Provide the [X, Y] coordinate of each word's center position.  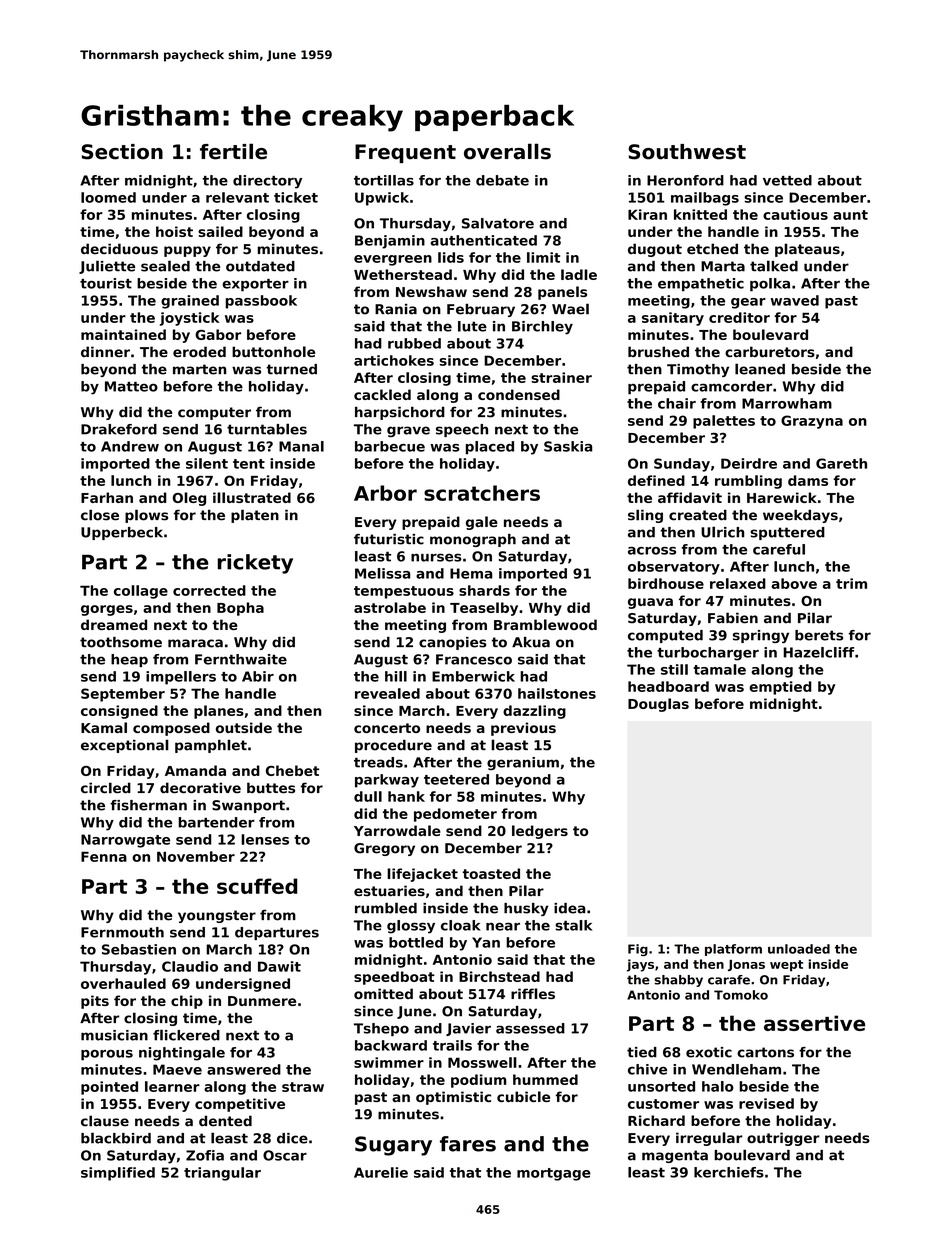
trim [851, 583]
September [123, 695]
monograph [473, 540]
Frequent [405, 153]
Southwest [687, 152]
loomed [108, 197]
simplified [118, 1174]
